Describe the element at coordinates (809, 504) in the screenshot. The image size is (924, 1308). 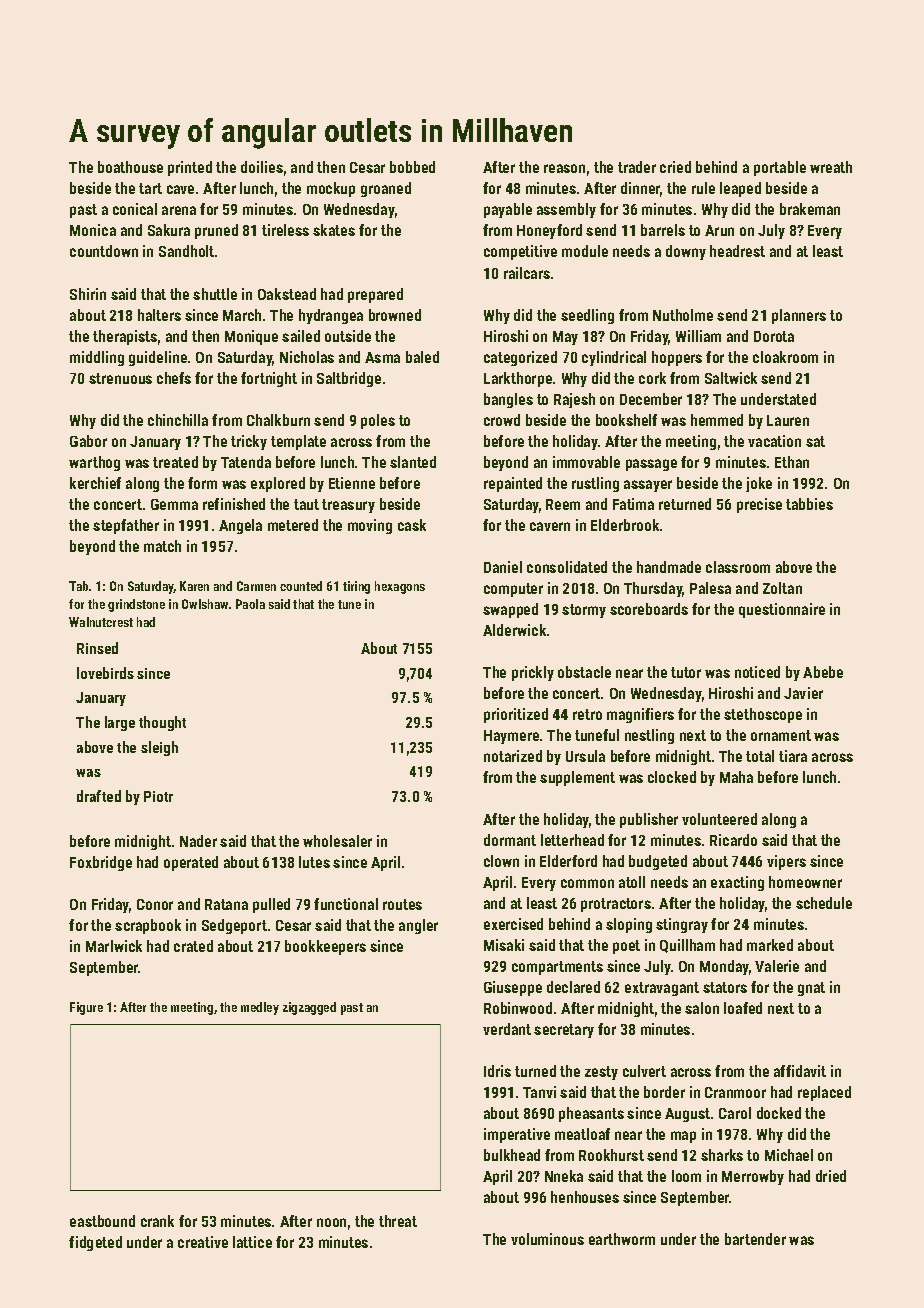
I see `tabbies` at that location.
